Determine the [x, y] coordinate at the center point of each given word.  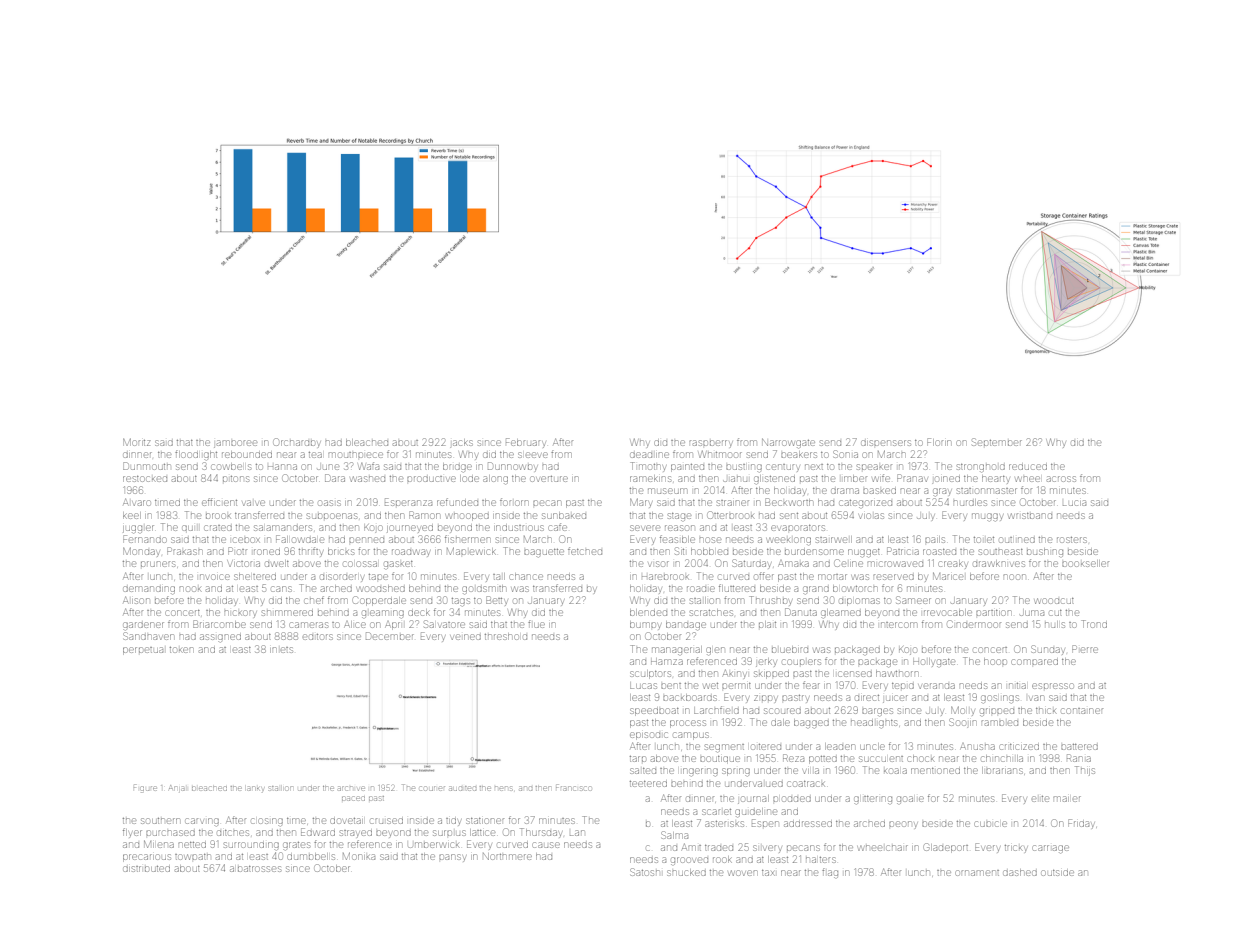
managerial [677, 650]
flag [830, 873]
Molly [962, 711]
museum [667, 491]
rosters [1071, 540]
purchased [170, 833]
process [688, 724]
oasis [329, 503]
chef [314, 600]
